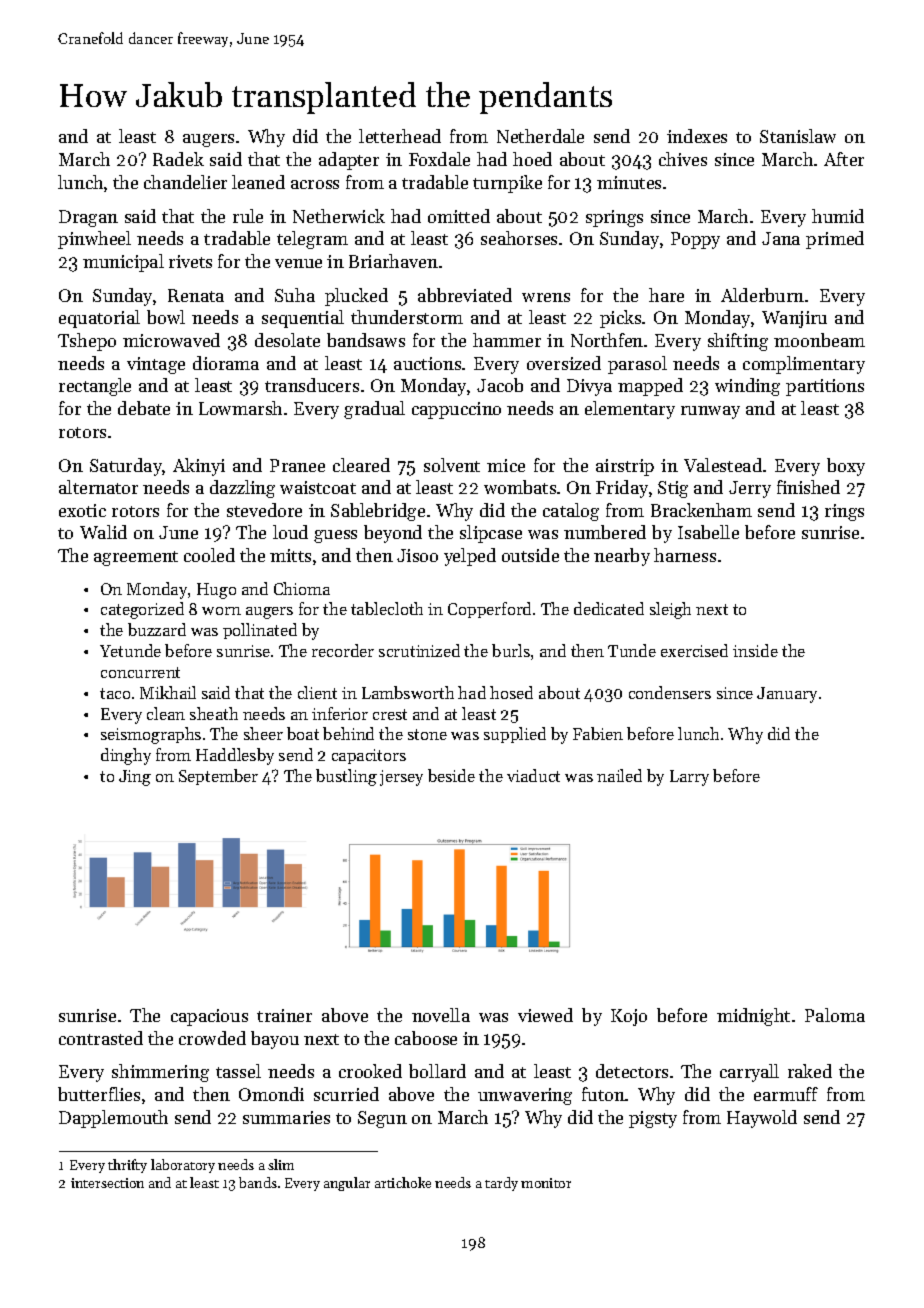  I want to click on Sablebridge, so click(378, 512).
